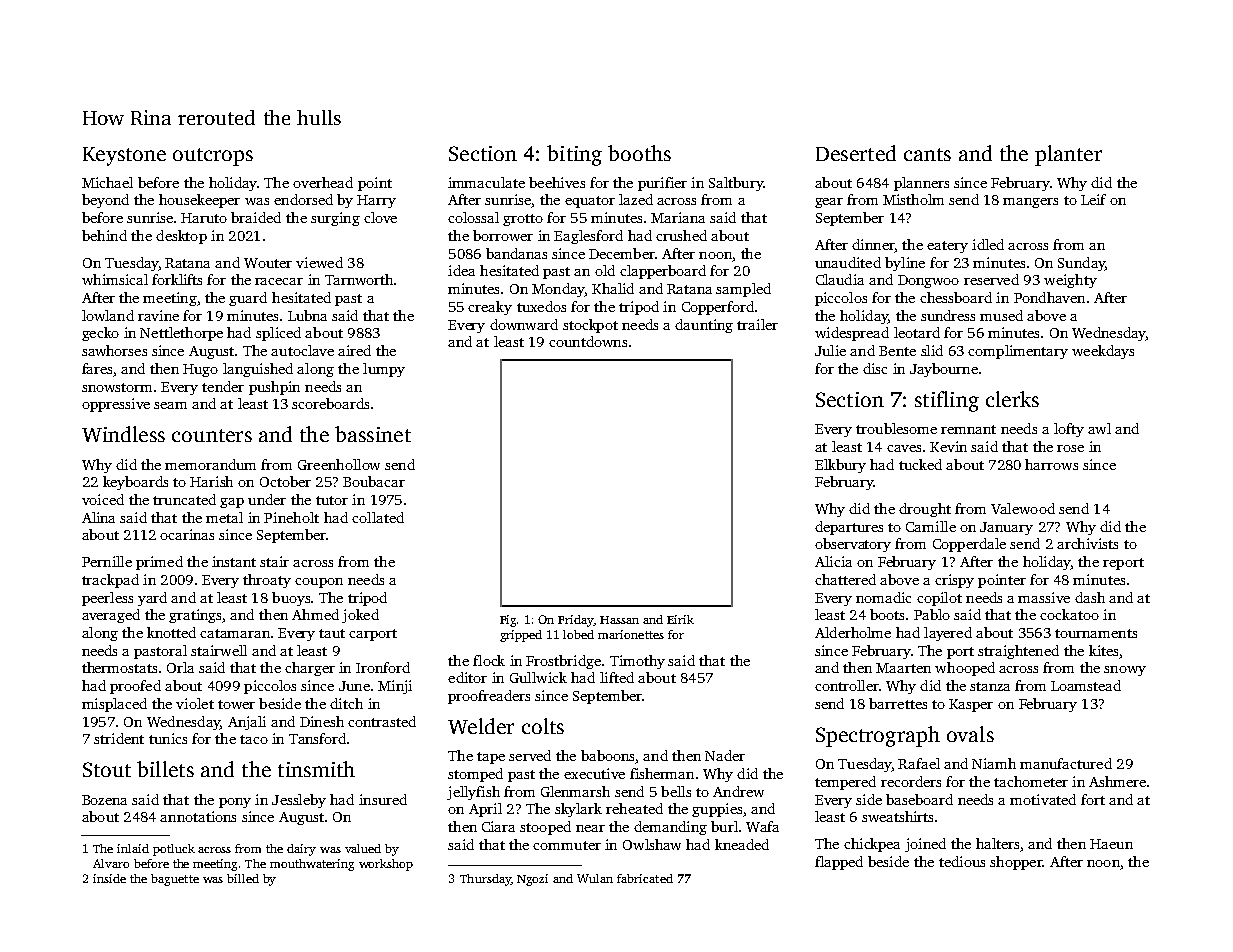 This screenshot has height=952, width=1233. Describe the element at coordinates (200, 370) in the screenshot. I see `Hugo` at that location.
